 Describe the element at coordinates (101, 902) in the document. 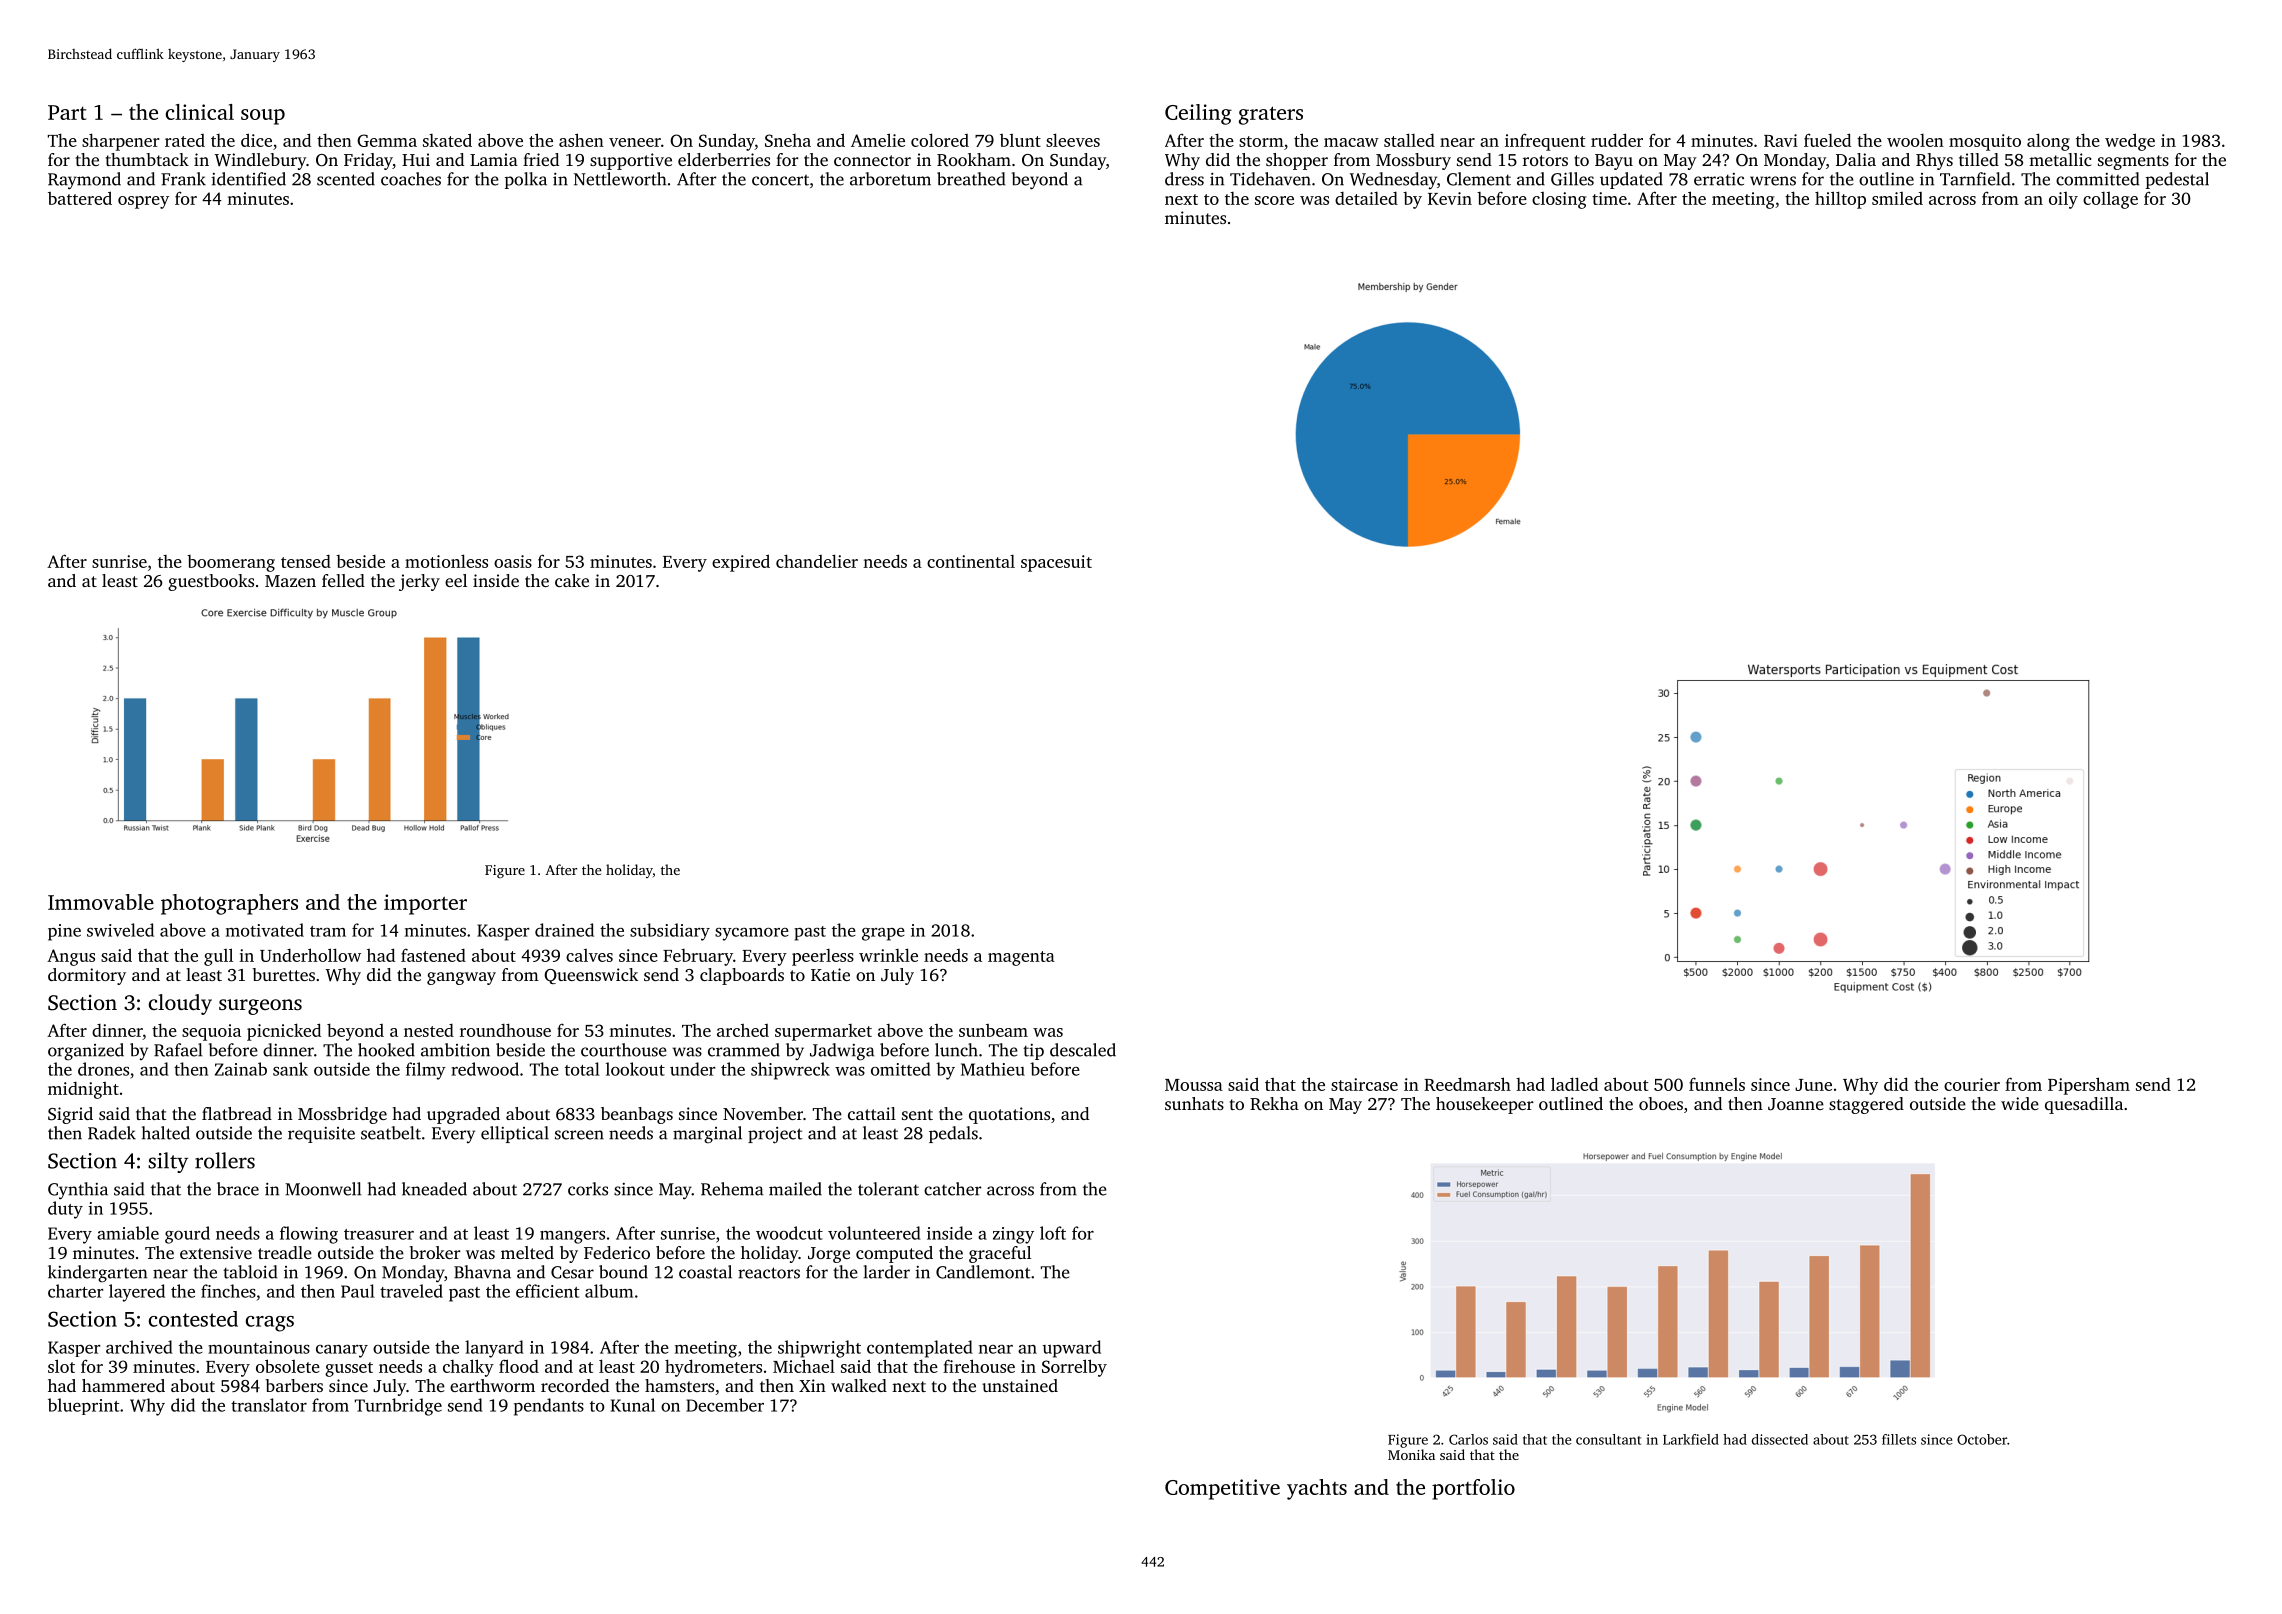

I see `Immovable` at that location.
